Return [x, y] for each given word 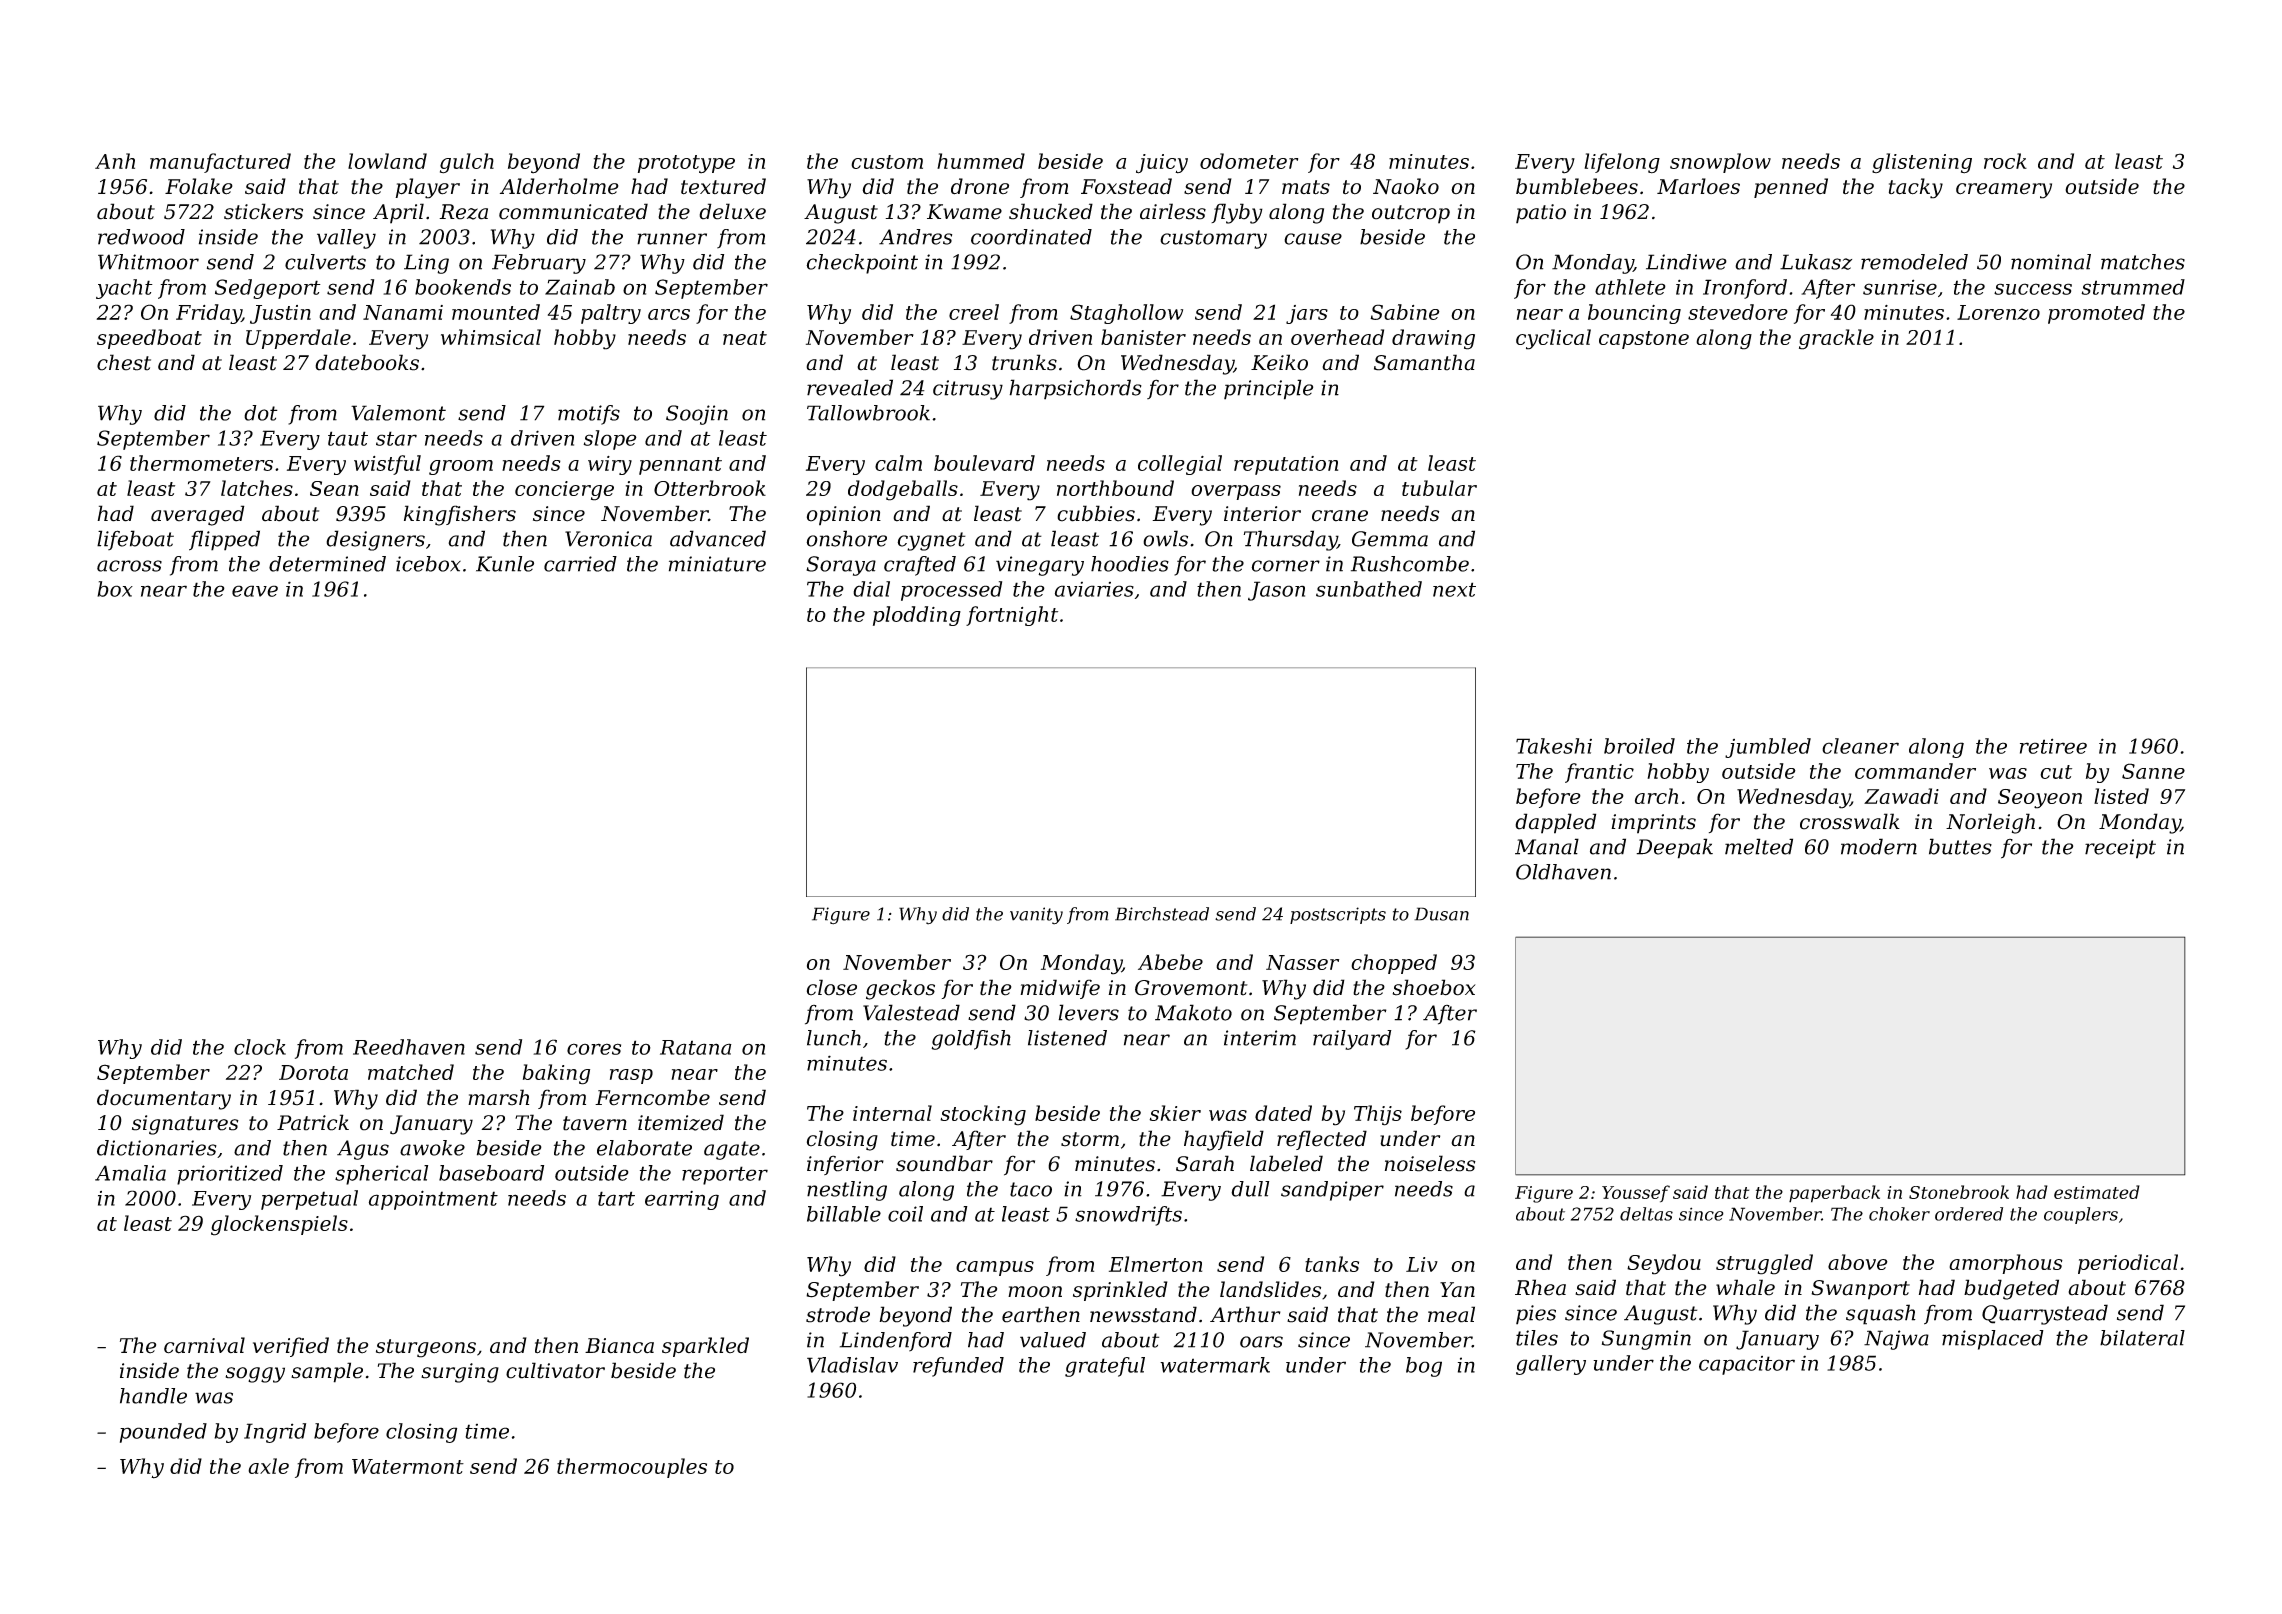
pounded [163, 1433]
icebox [428, 564]
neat [745, 338]
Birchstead [1162, 914]
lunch [834, 1038]
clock [260, 1047]
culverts [325, 262]
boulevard [984, 463]
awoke [432, 1148]
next [1454, 589]
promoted [2096, 314]
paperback [1834, 1194]
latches [257, 488]
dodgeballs [903, 490]
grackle [1836, 339]
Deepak [1674, 848]
